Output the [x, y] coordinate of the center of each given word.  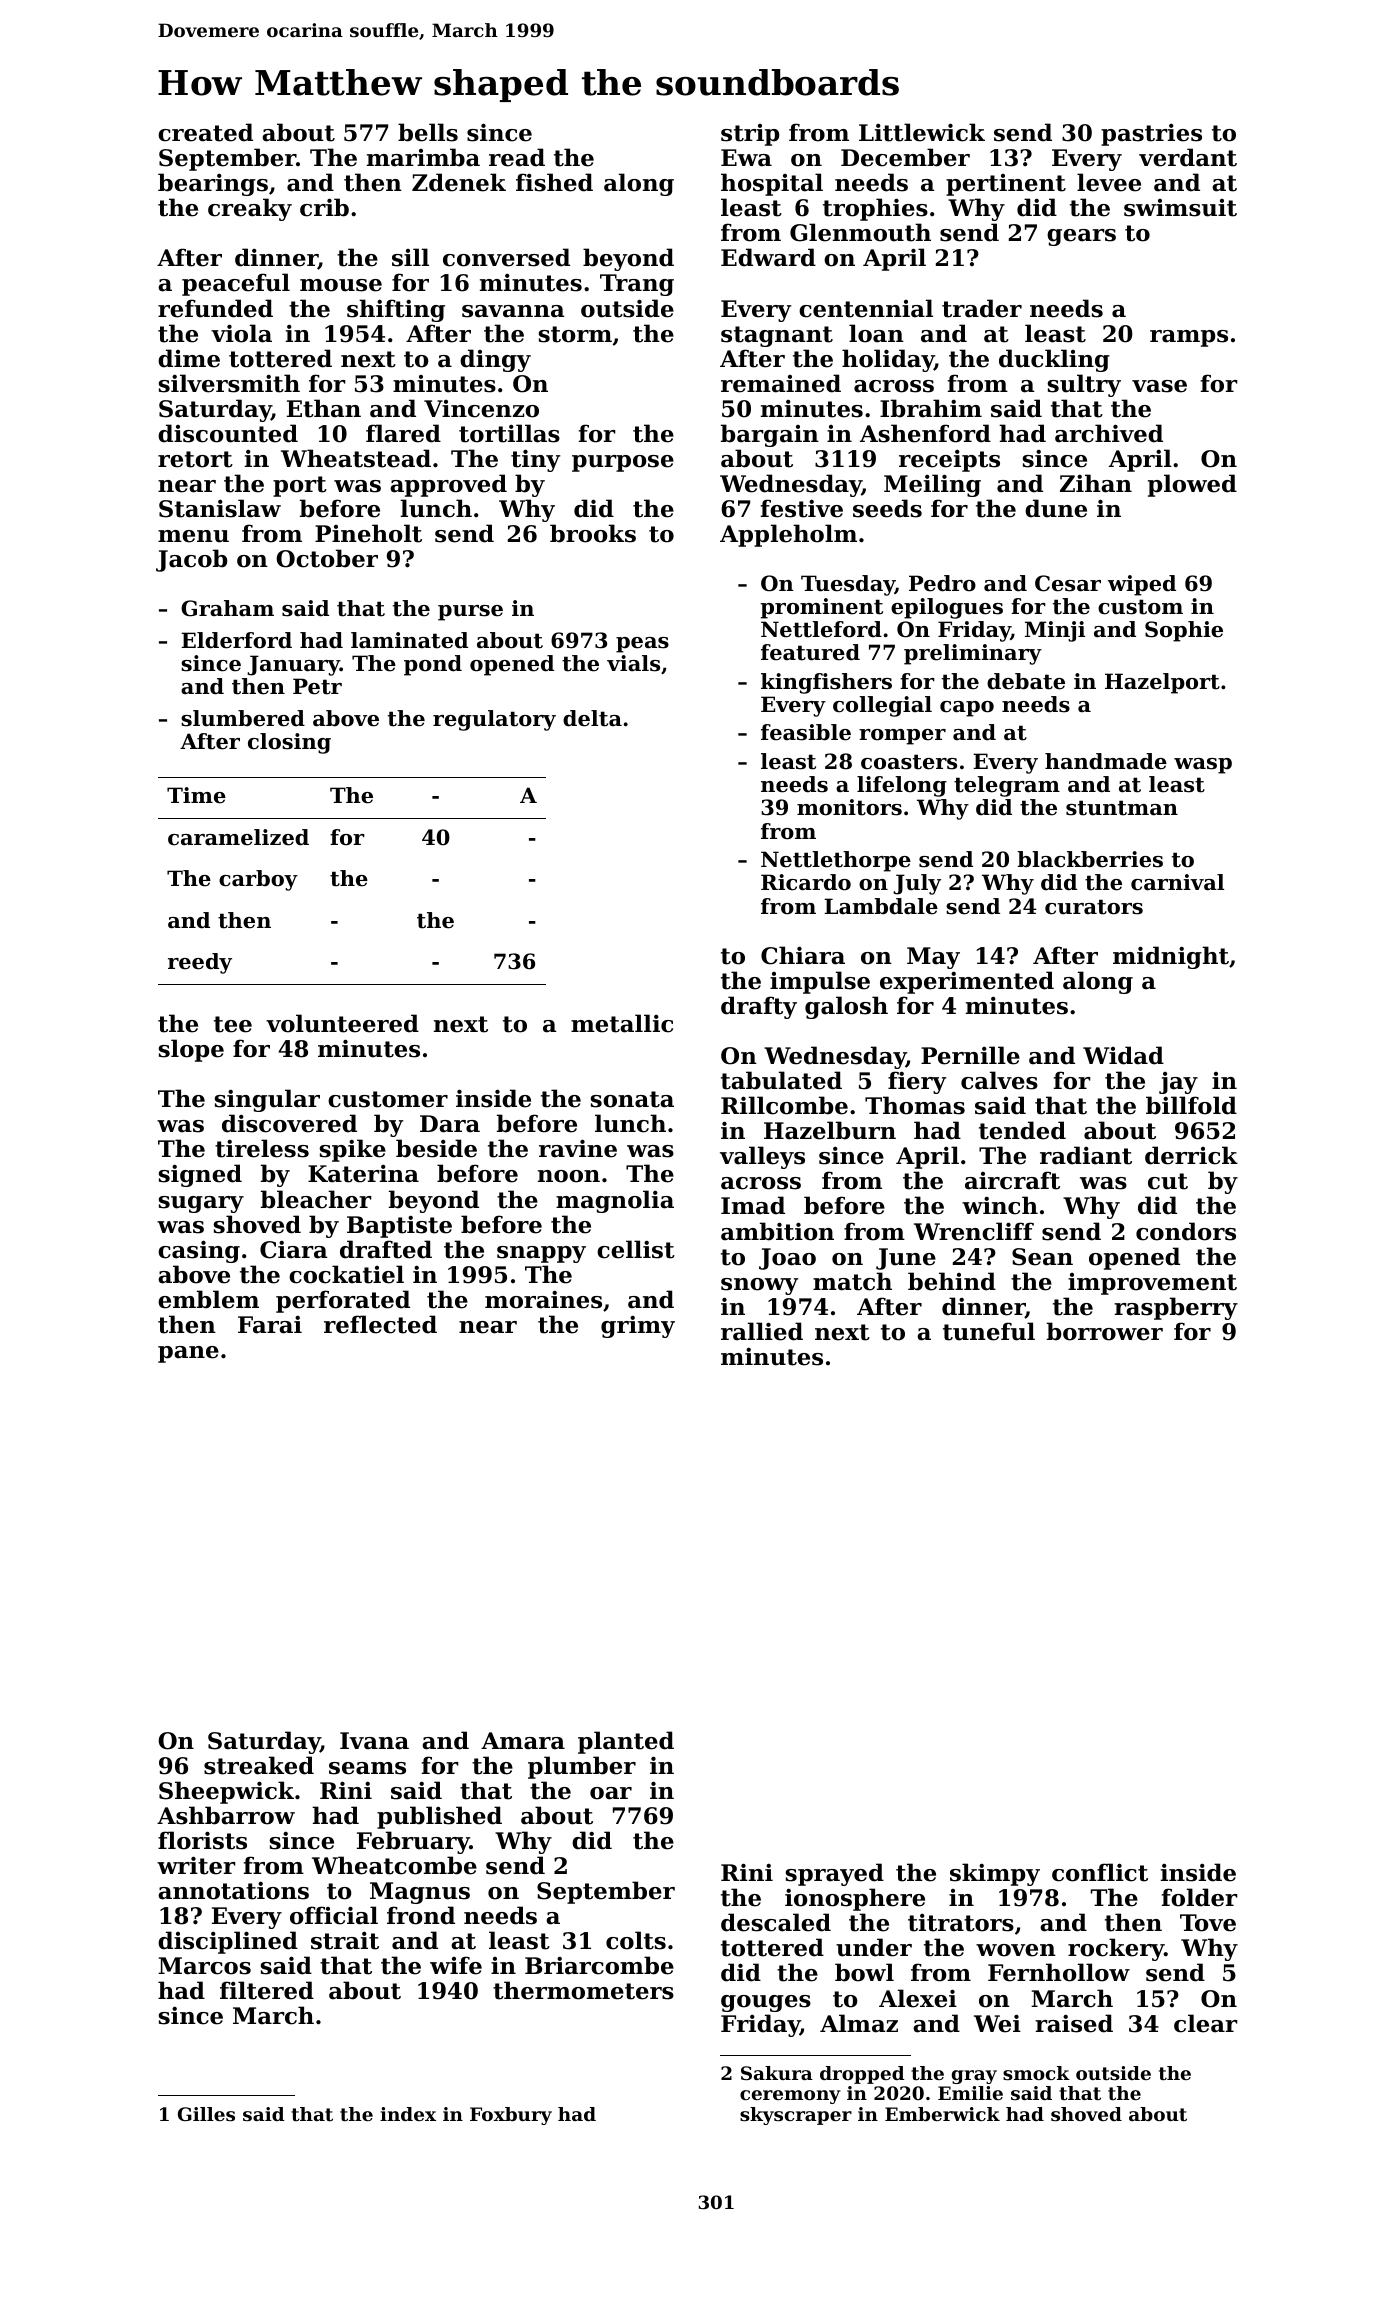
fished [554, 182]
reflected [380, 1324]
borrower [1105, 1331]
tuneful [989, 1331]
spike [352, 1150]
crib [324, 207]
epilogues [947, 608]
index [408, 2114]
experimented [967, 982]
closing [289, 743]
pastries [1151, 134]
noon [569, 1176]
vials [633, 663]
